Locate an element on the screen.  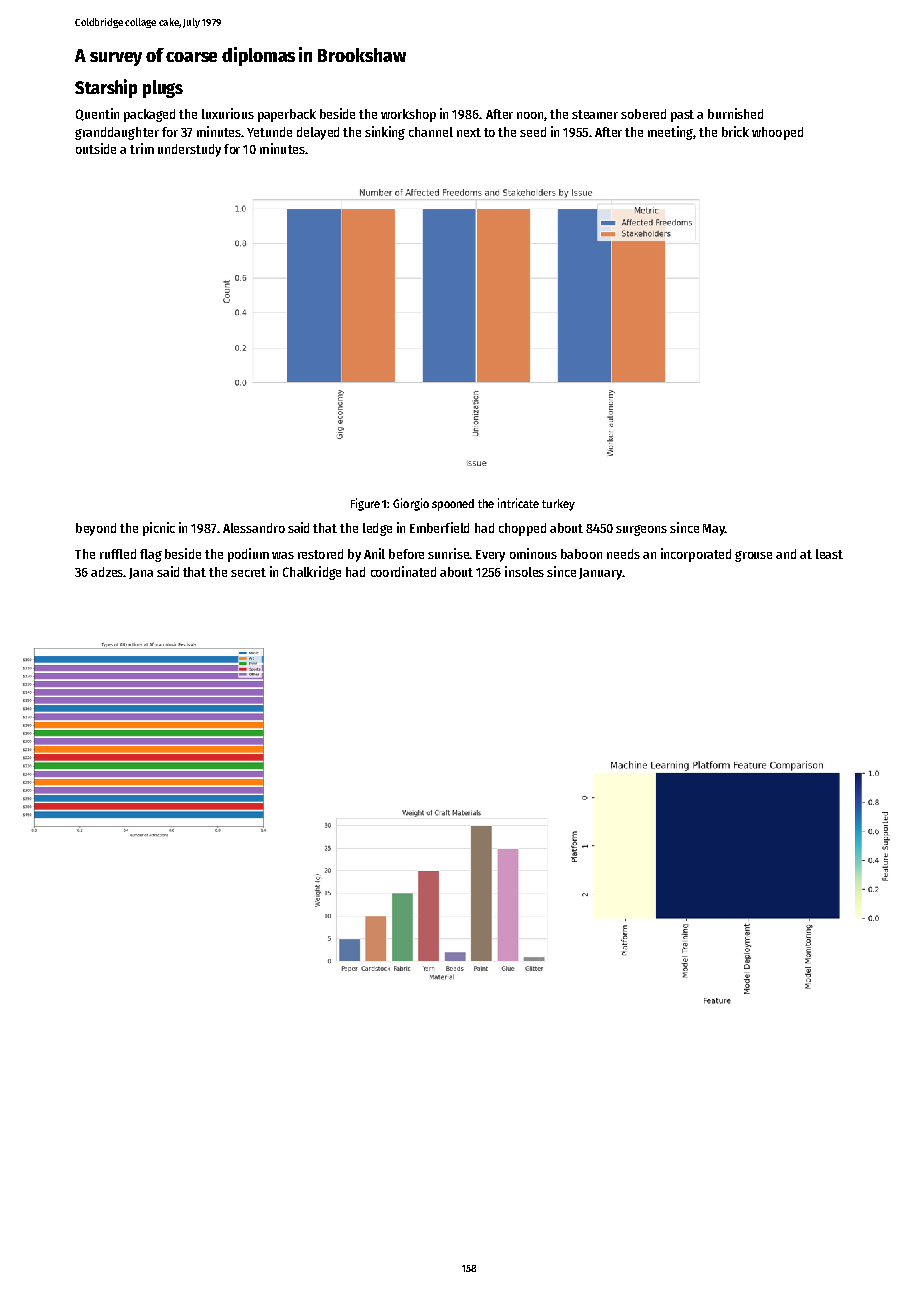
spooned is located at coordinates (453, 505).
